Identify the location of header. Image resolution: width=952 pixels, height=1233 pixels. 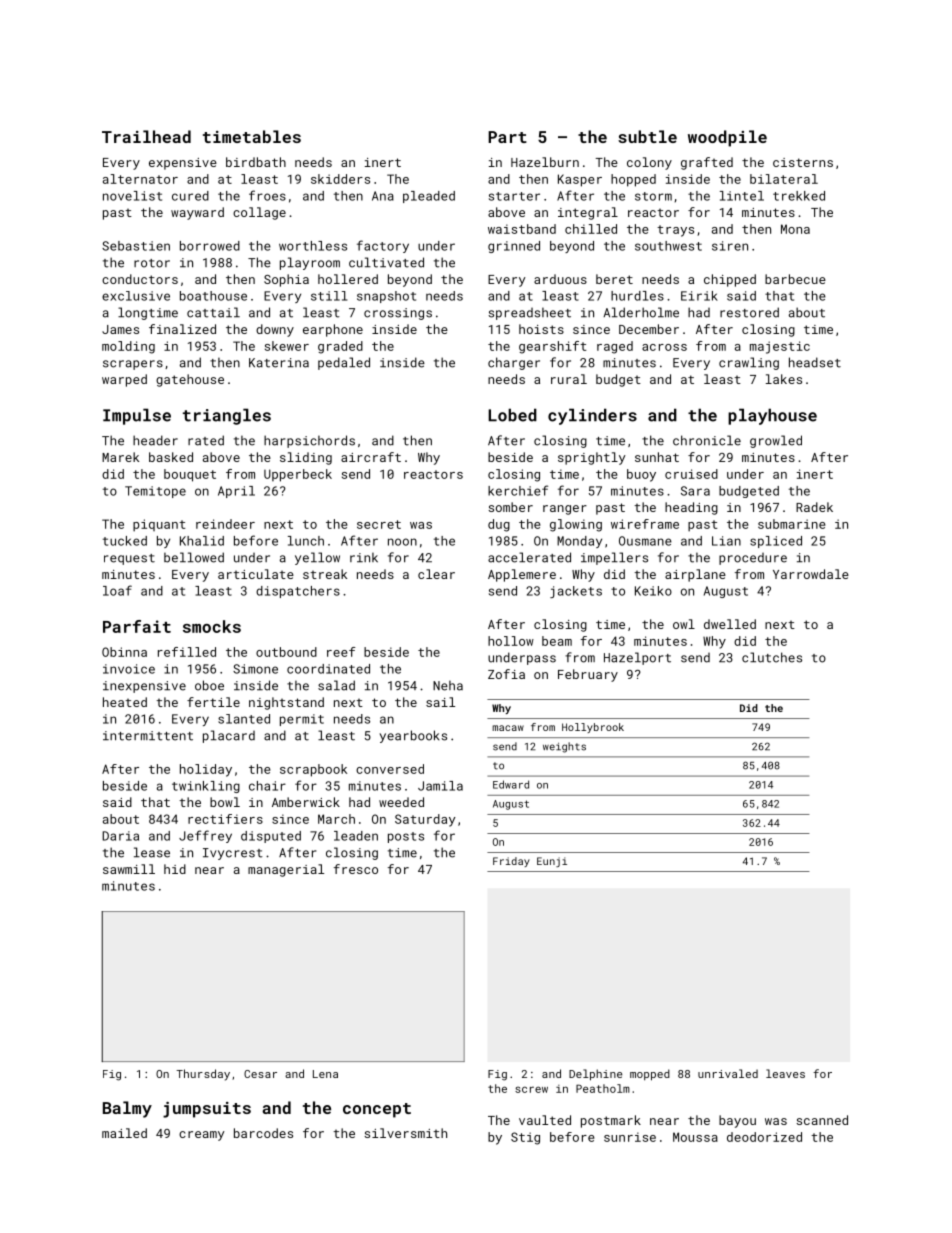
(155, 440).
